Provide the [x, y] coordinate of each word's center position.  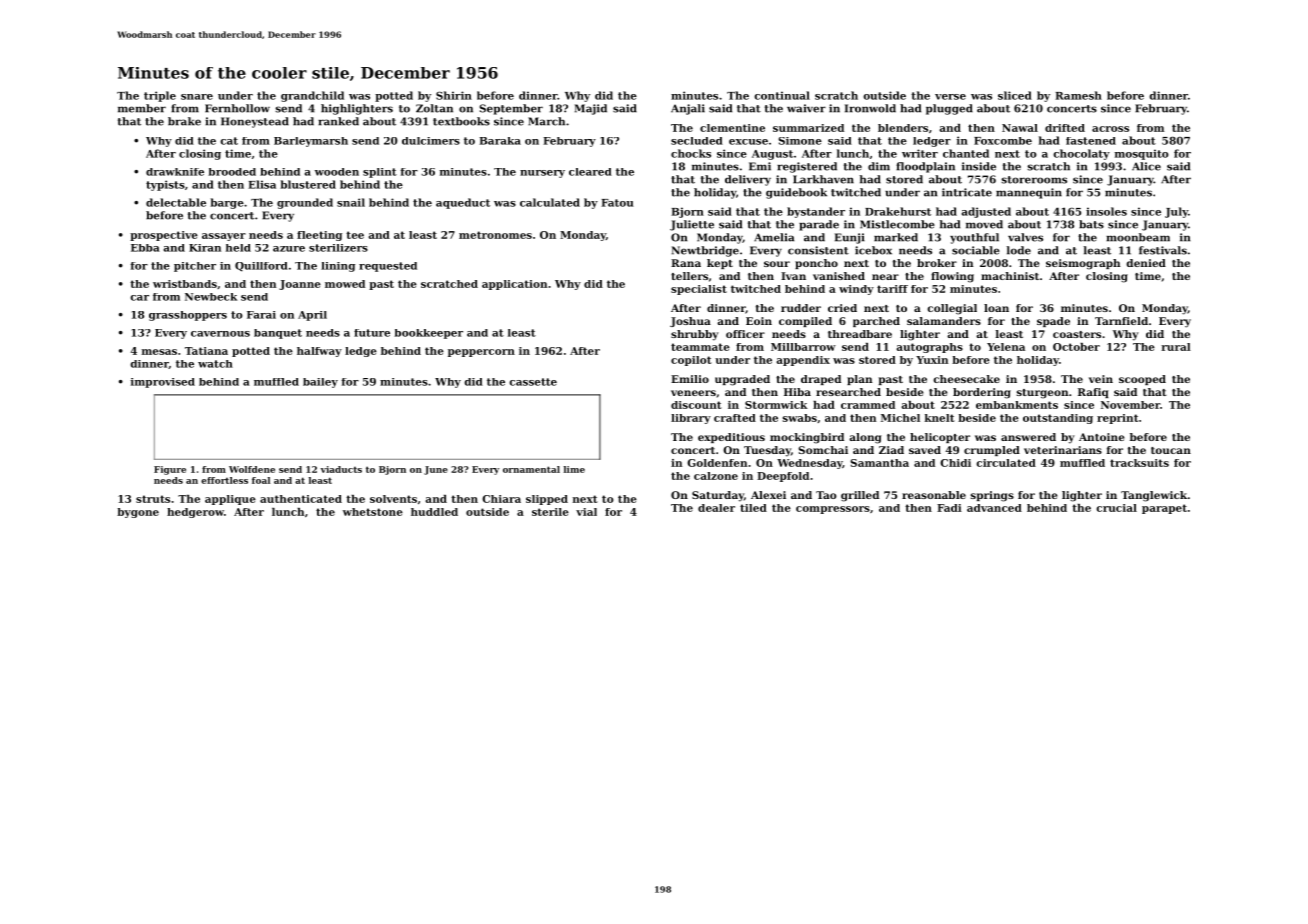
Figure [170, 470]
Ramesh [1078, 95]
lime [574, 469]
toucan [1171, 450]
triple [160, 96]
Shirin [454, 95]
